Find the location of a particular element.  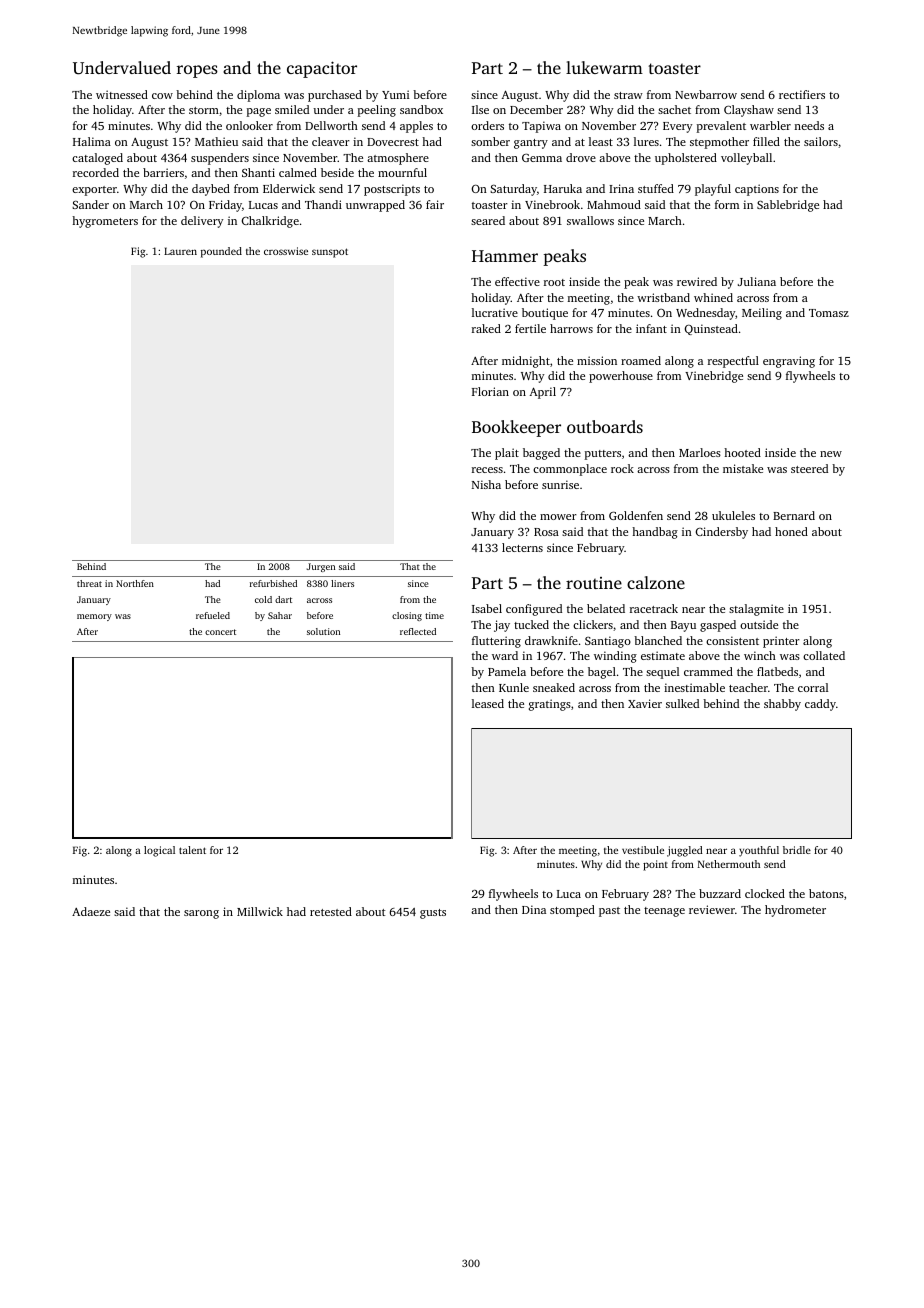

shabby is located at coordinates (782, 705).
